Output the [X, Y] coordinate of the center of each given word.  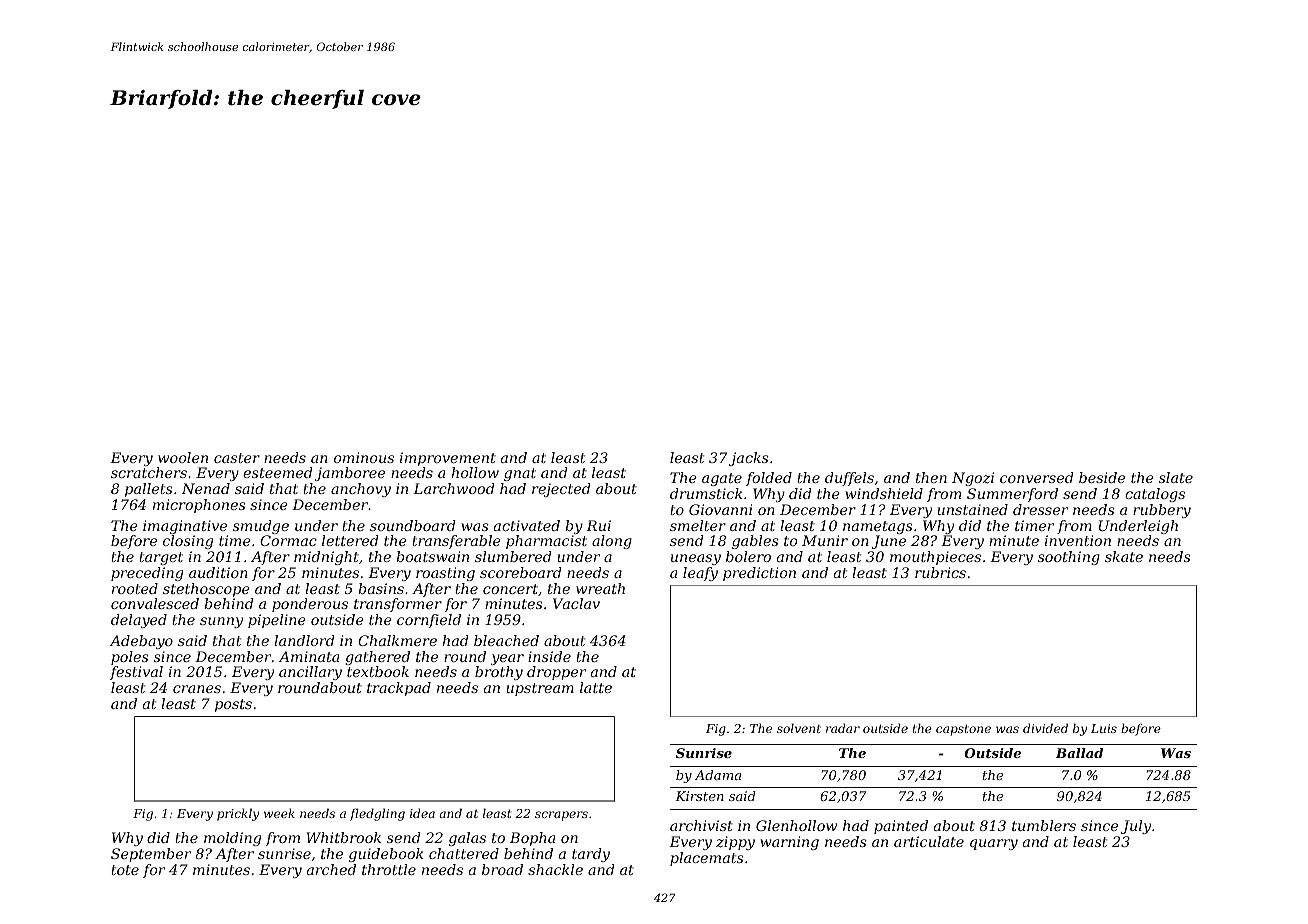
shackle [555, 869]
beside [1102, 477]
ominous [364, 457]
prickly [238, 814]
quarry [994, 844]
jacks [749, 459]
